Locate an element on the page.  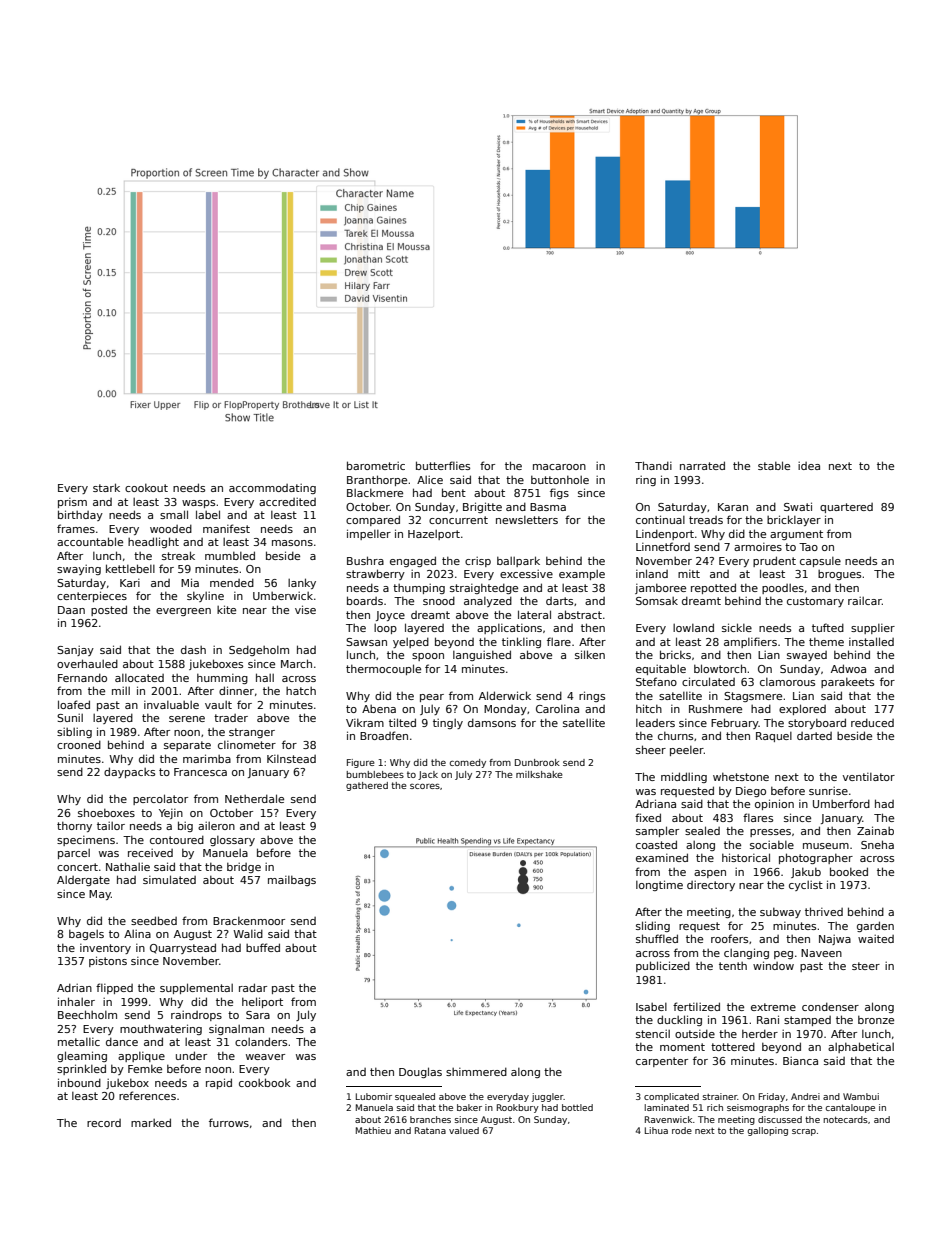
barometric is located at coordinates (376, 465).
